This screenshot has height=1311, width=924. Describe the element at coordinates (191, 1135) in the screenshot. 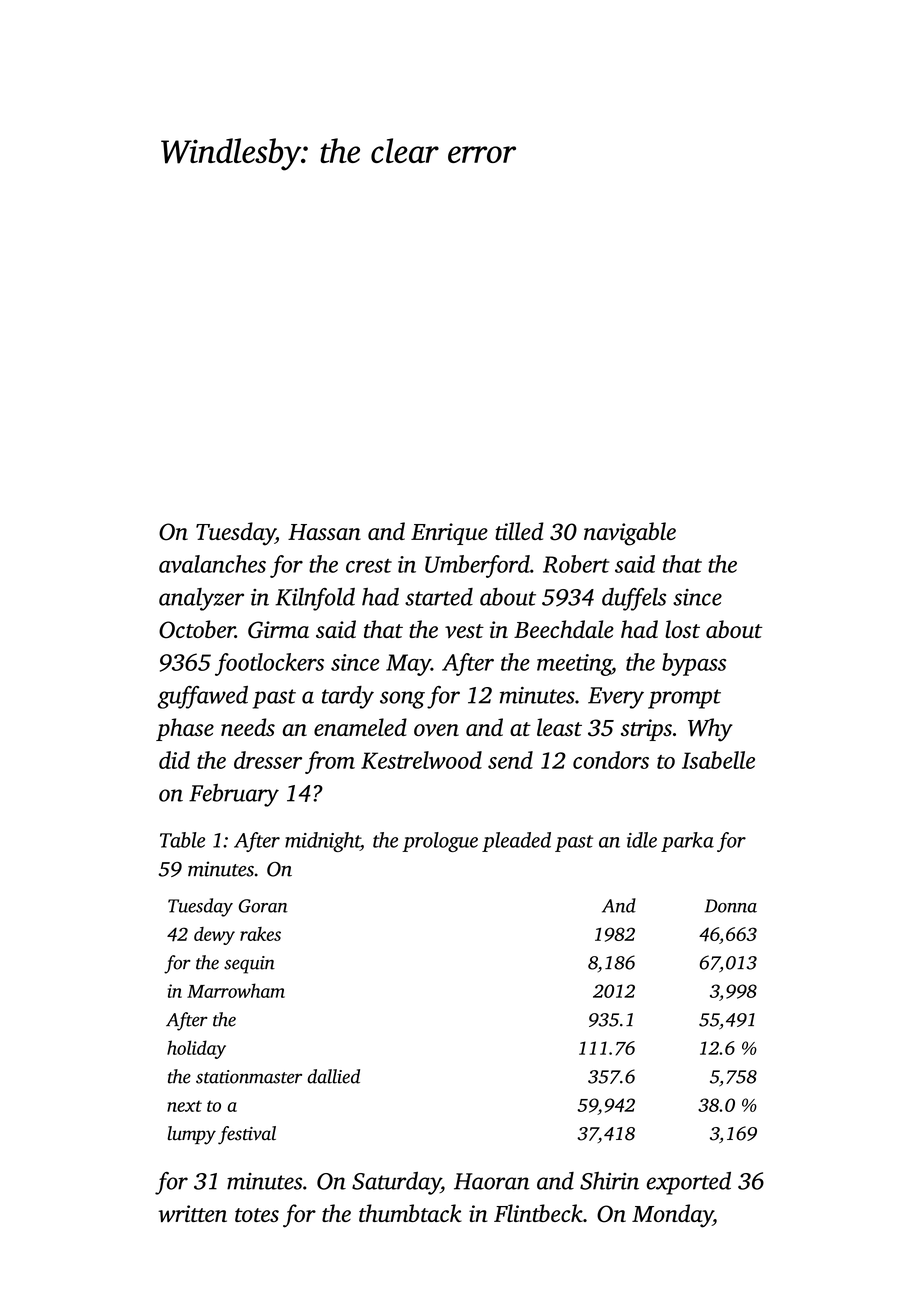

I see `lumpy` at that location.
